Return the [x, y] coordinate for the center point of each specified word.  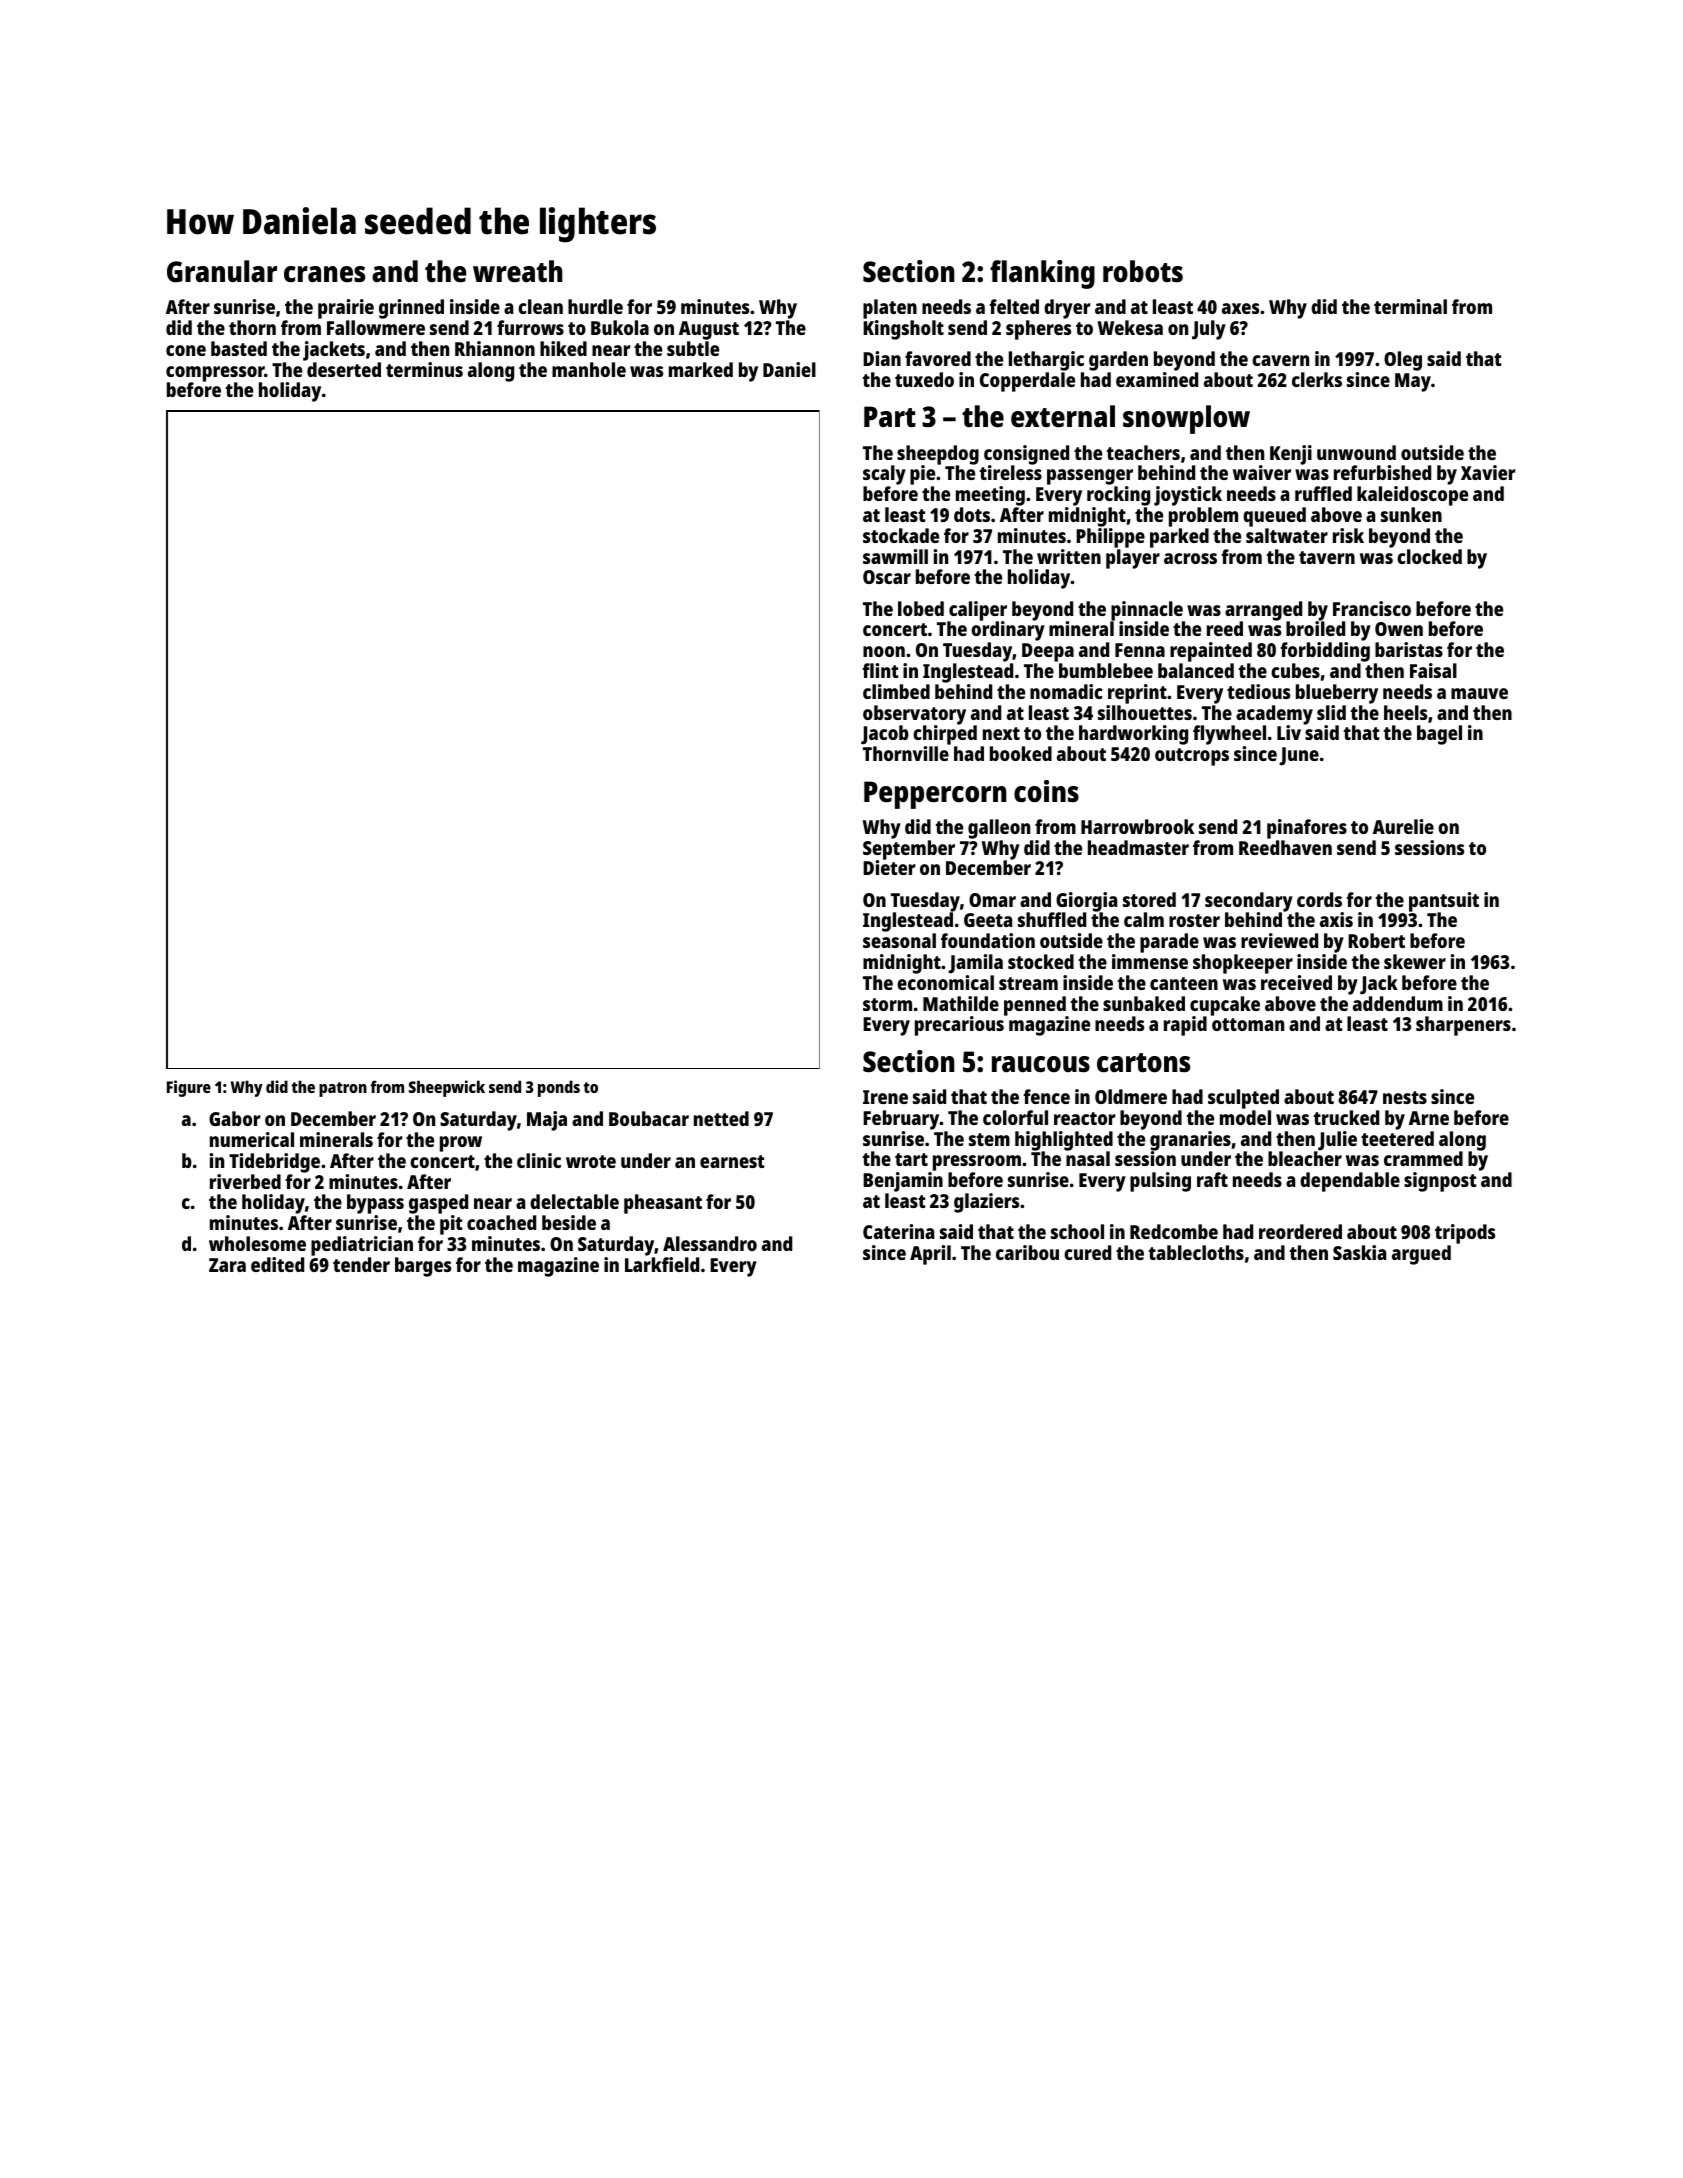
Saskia [1359, 1252]
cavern [1280, 360]
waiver [1262, 472]
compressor [215, 374]
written [1069, 556]
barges [423, 1267]
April [930, 1255]
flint [880, 670]
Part [890, 417]
